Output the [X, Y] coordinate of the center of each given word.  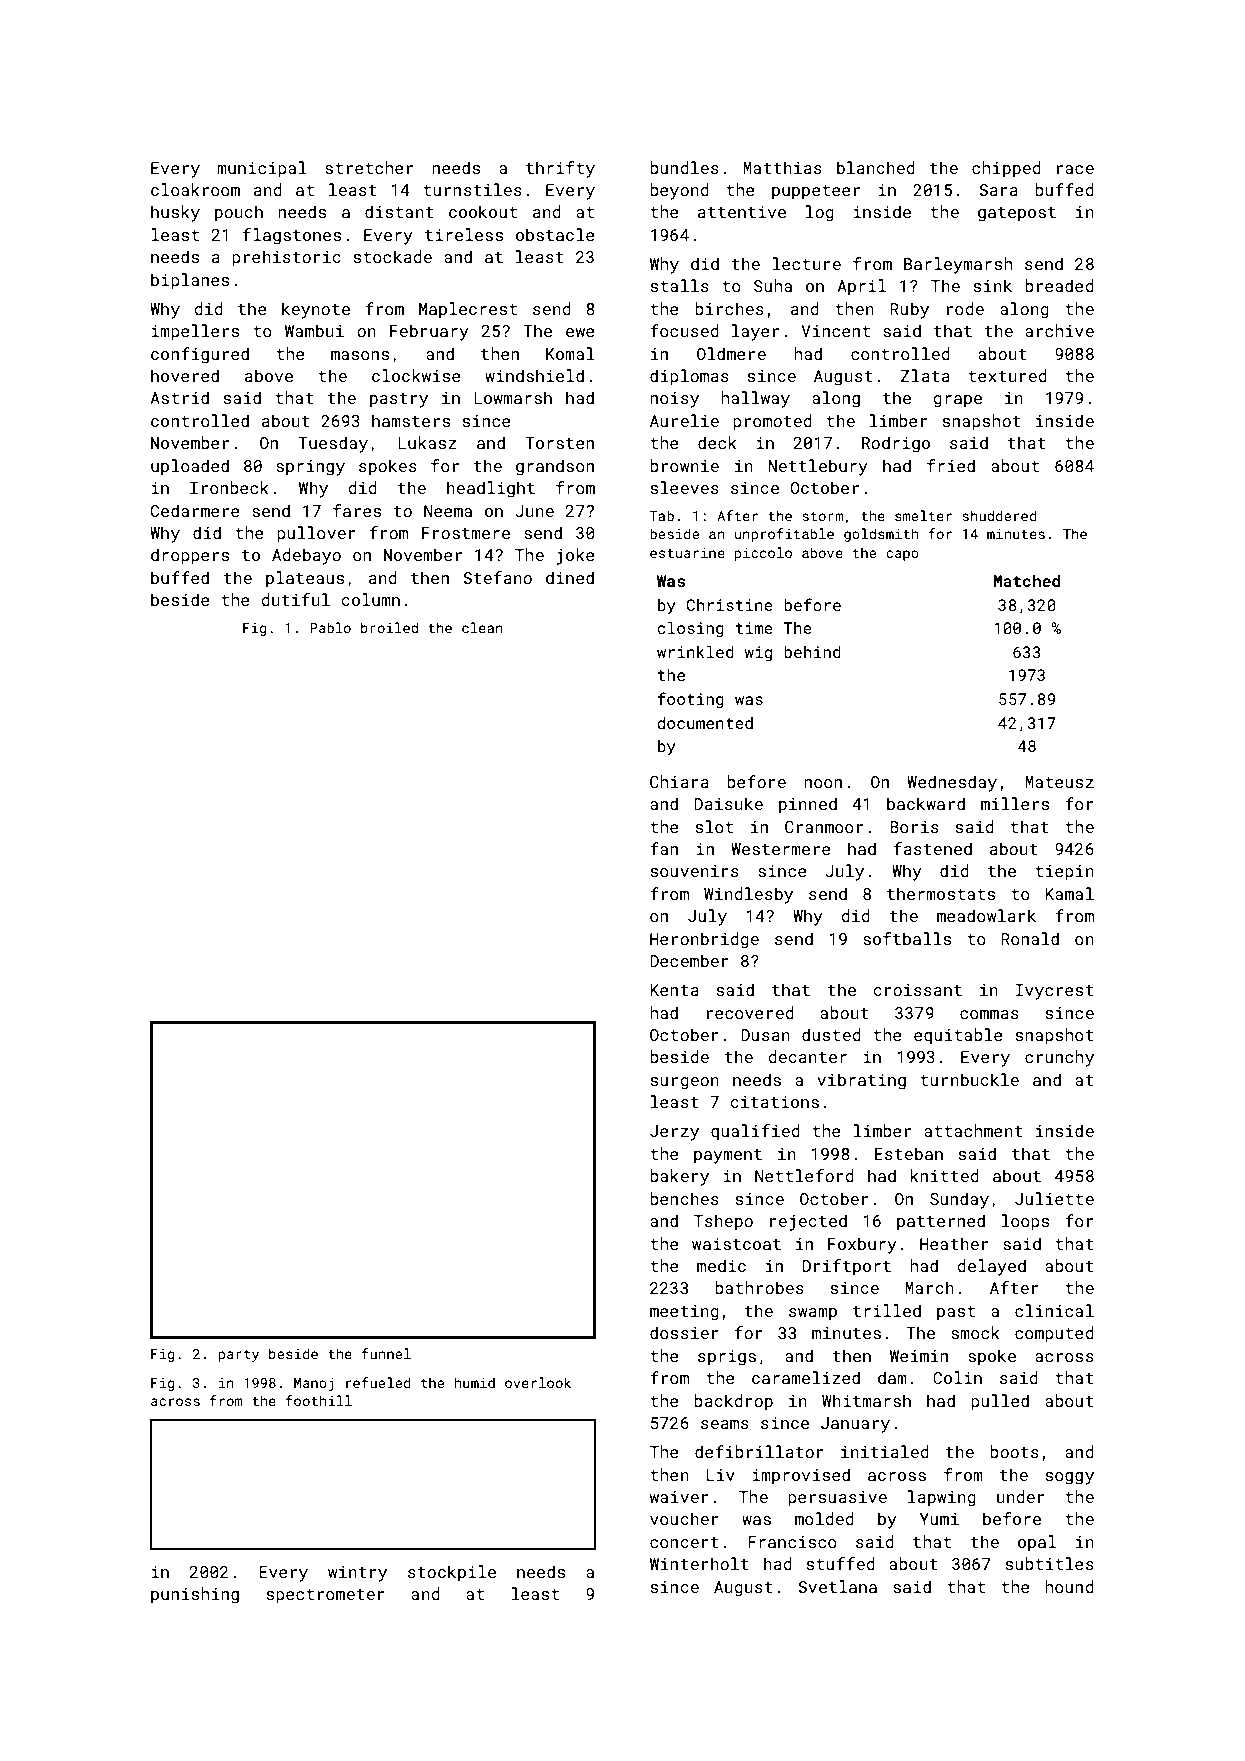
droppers [190, 556]
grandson [555, 467]
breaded [1059, 285]
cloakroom [195, 189]
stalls [680, 285]
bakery [679, 1177]
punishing [195, 1595]
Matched [1027, 581]
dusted [831, 1034]
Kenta [674, 990]
